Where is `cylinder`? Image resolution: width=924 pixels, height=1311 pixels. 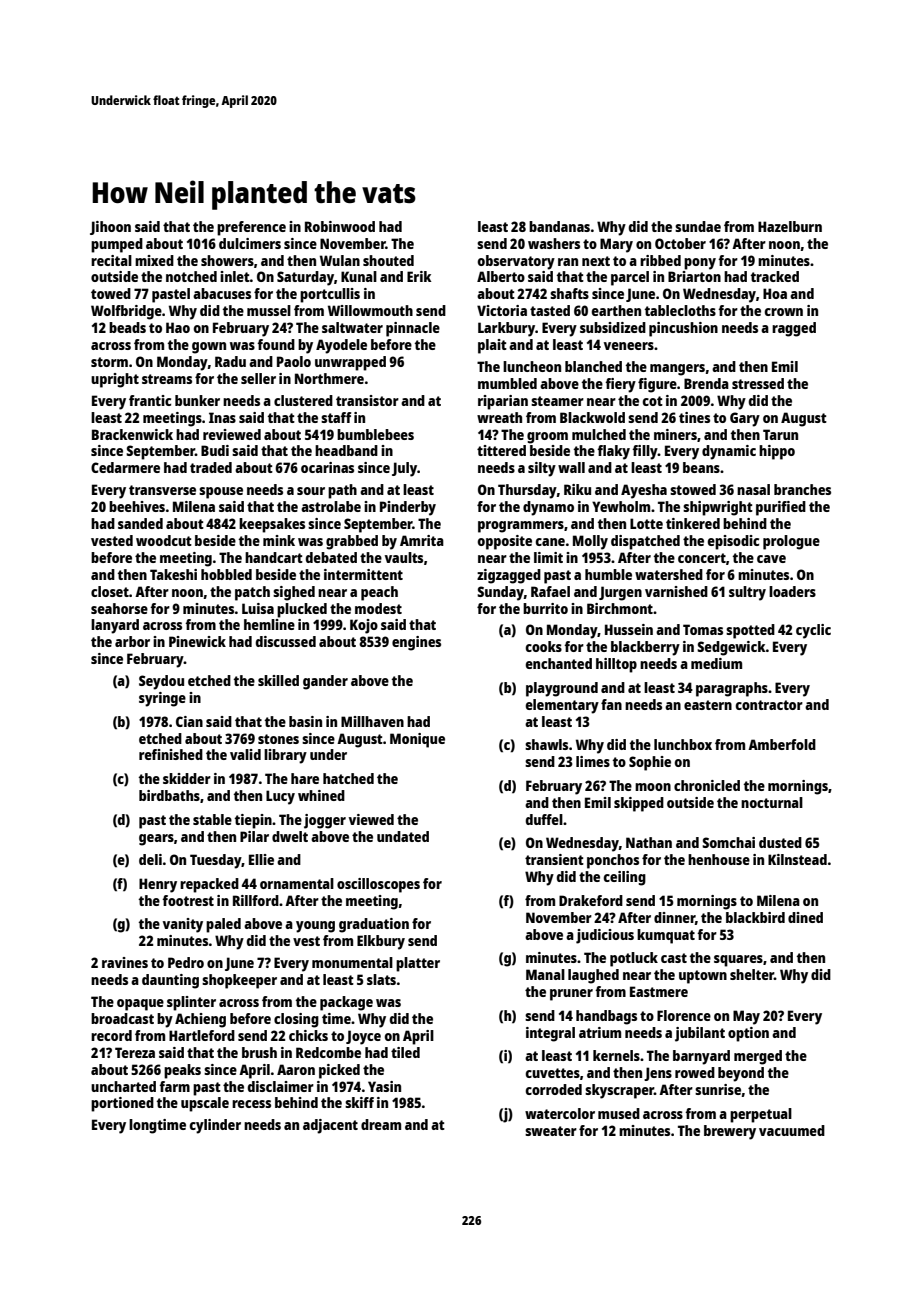 cylinder is located at coordinates (215, 1126).
